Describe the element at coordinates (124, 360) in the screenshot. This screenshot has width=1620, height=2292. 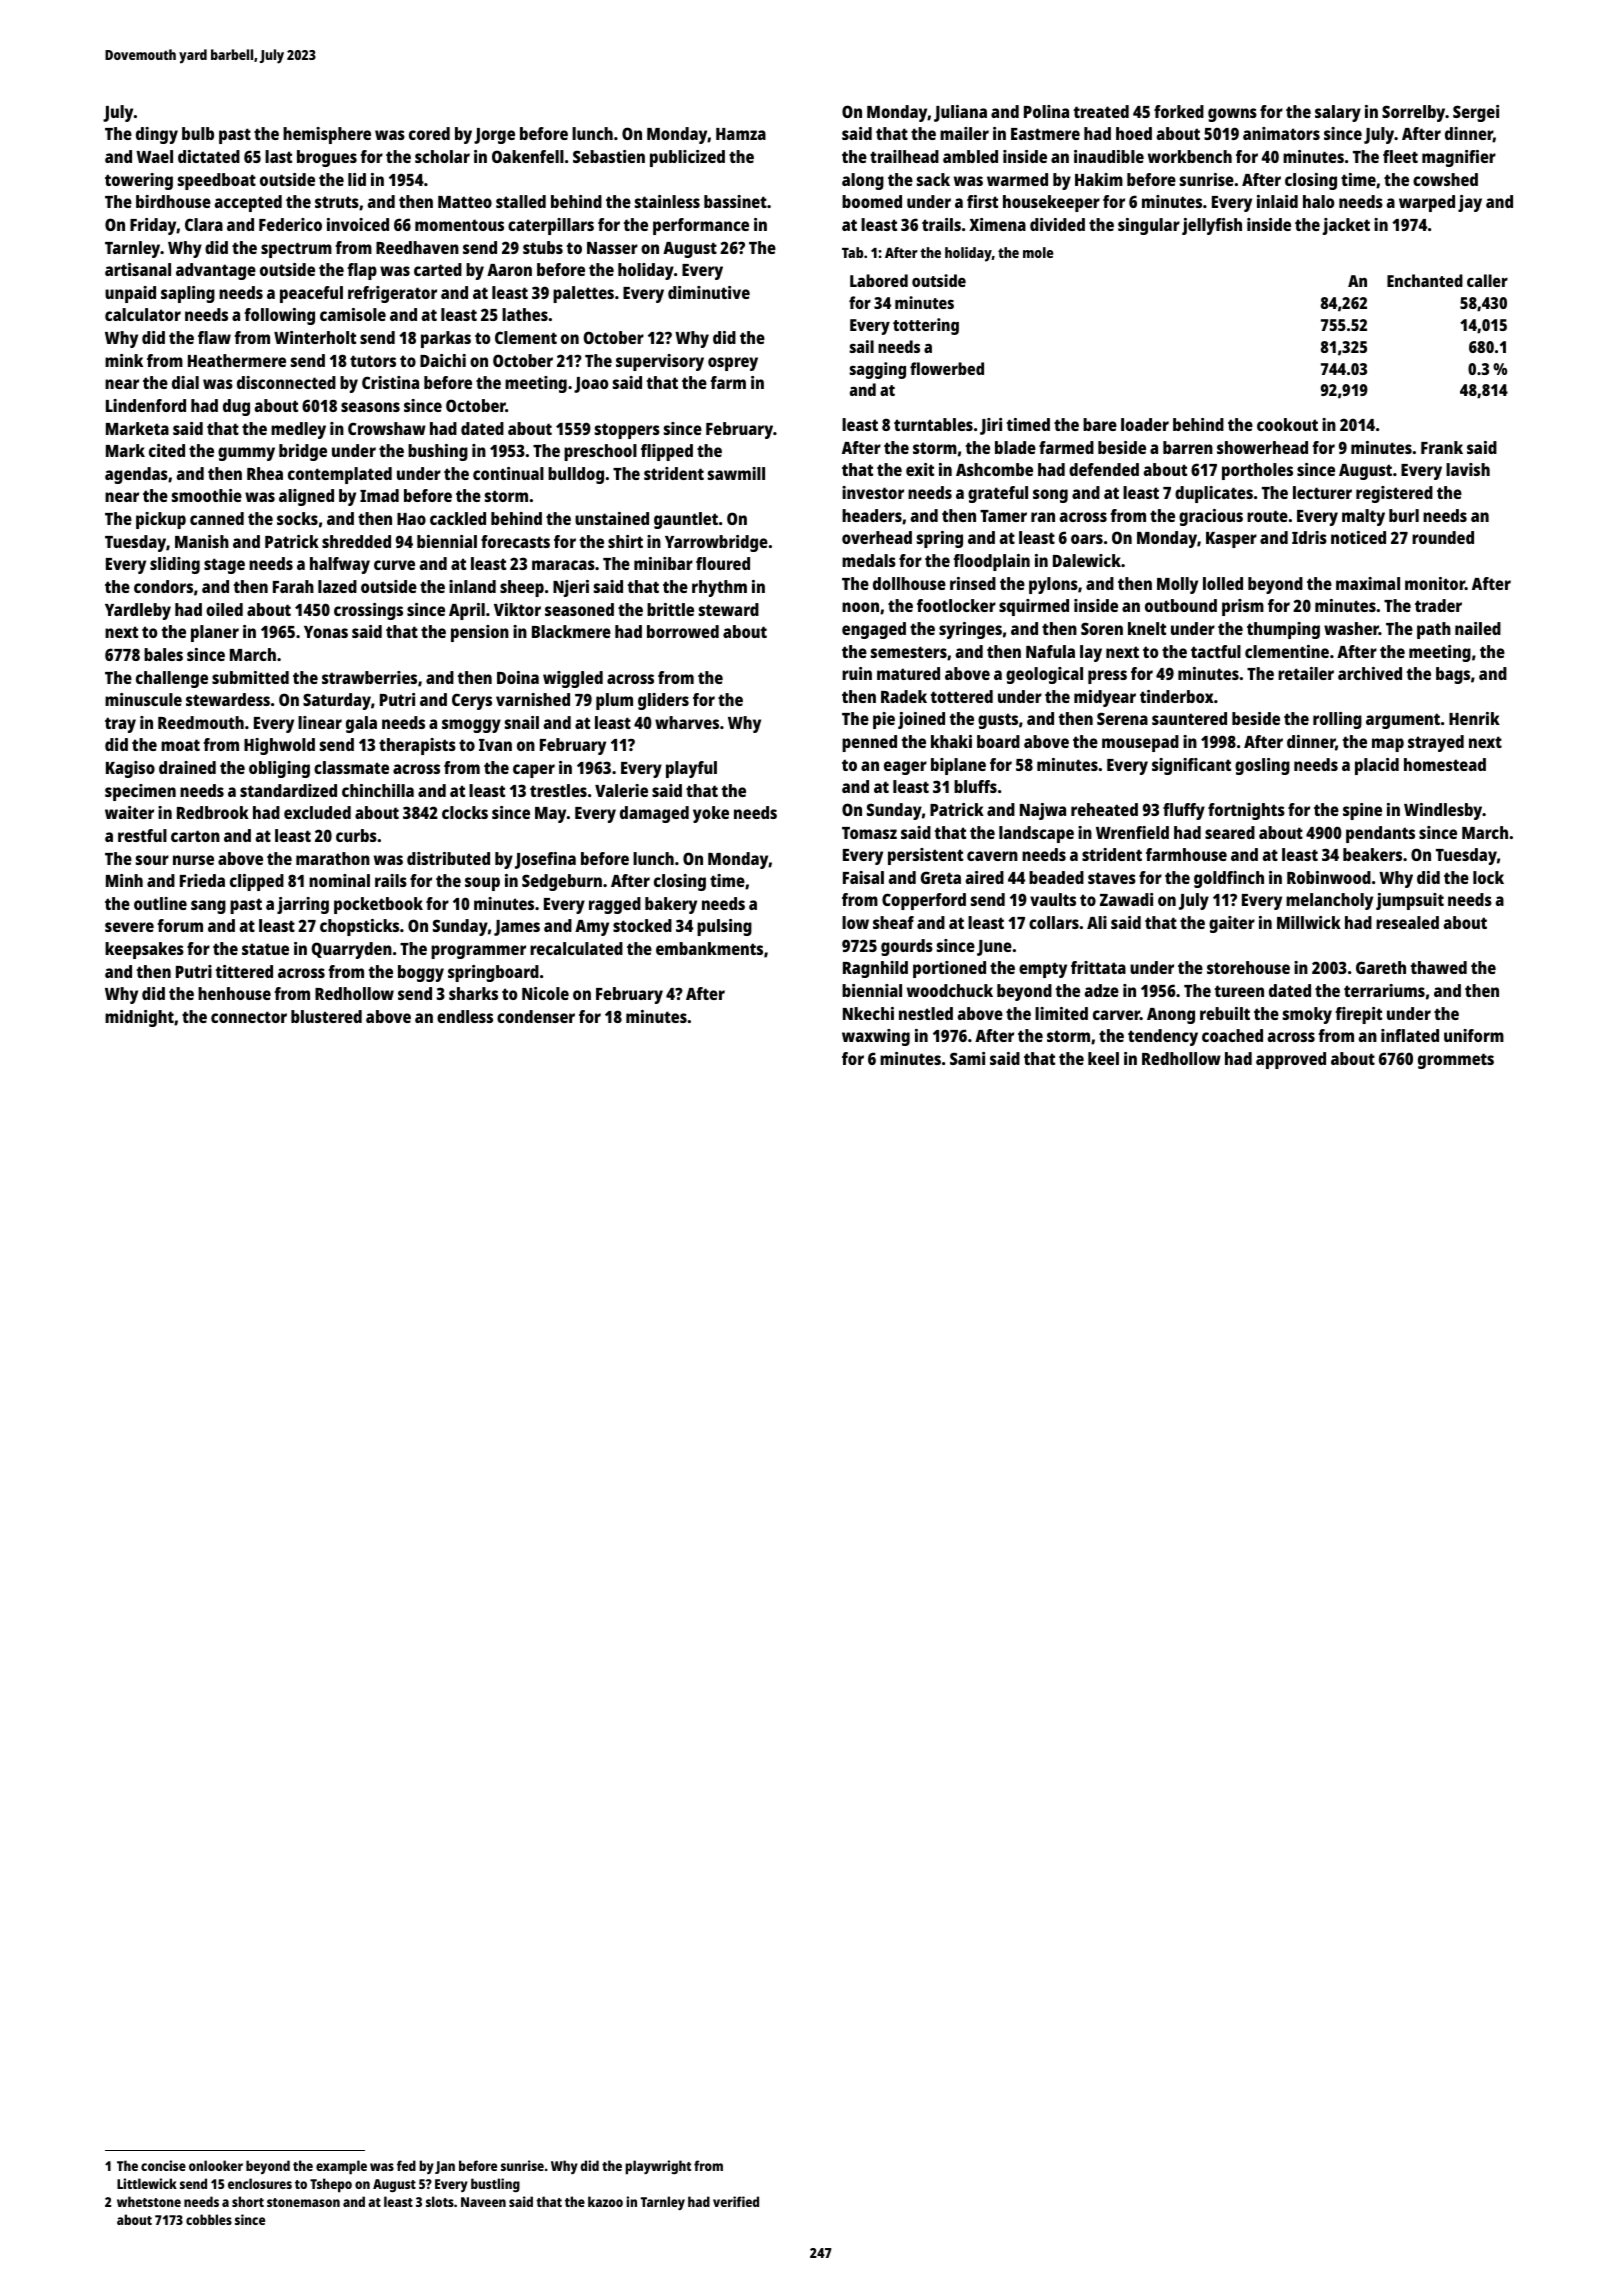
I see `mink` at that location.
